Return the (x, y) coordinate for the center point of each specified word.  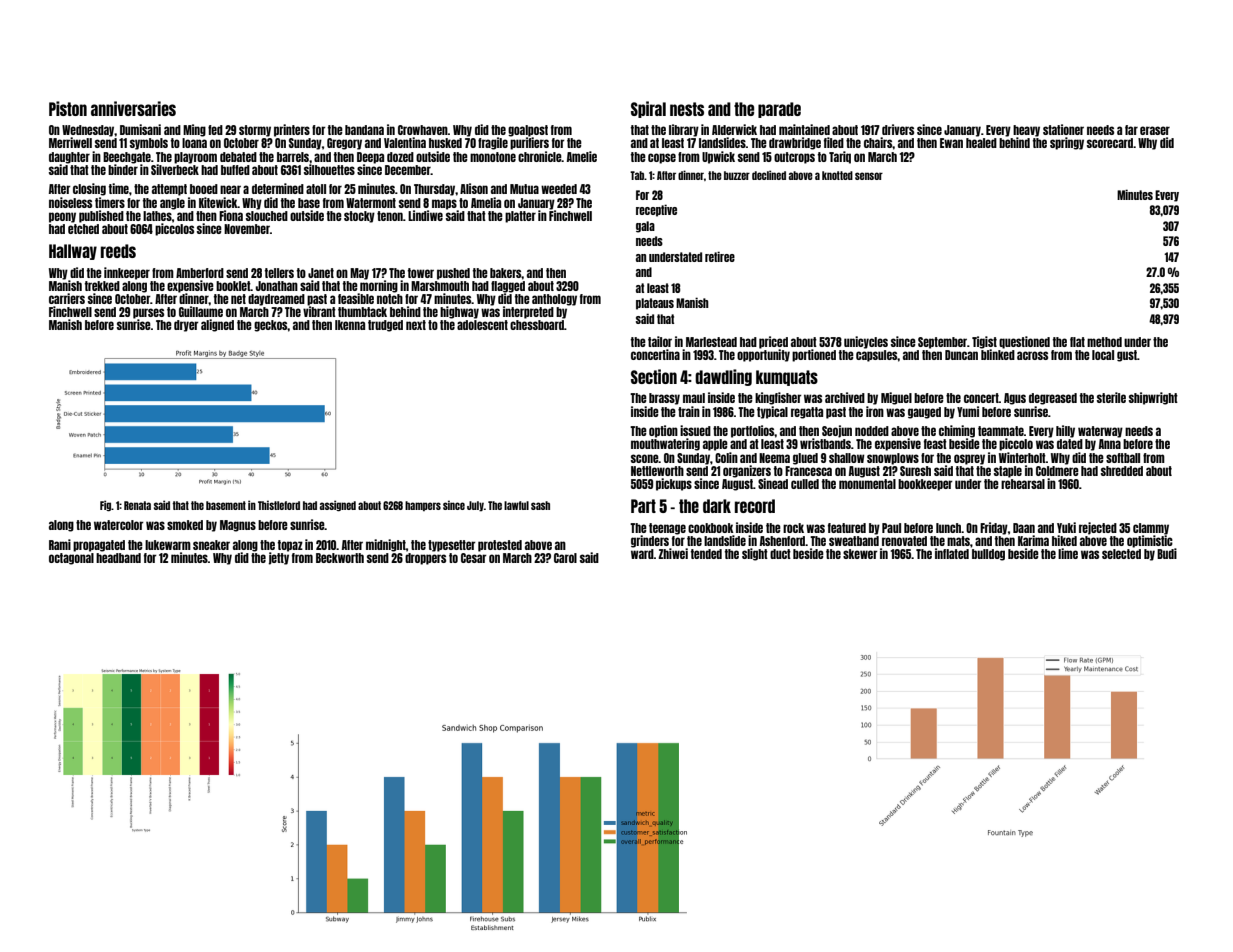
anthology (554, 300)
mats (958, 541)
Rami (60, 544)
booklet (233, 286)
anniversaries (133, 108)
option (663, 431)
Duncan (961, 355)
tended (706, 554)
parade (779, 110)
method (1104, 342)
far (1131, 130)
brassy (664, 399)
